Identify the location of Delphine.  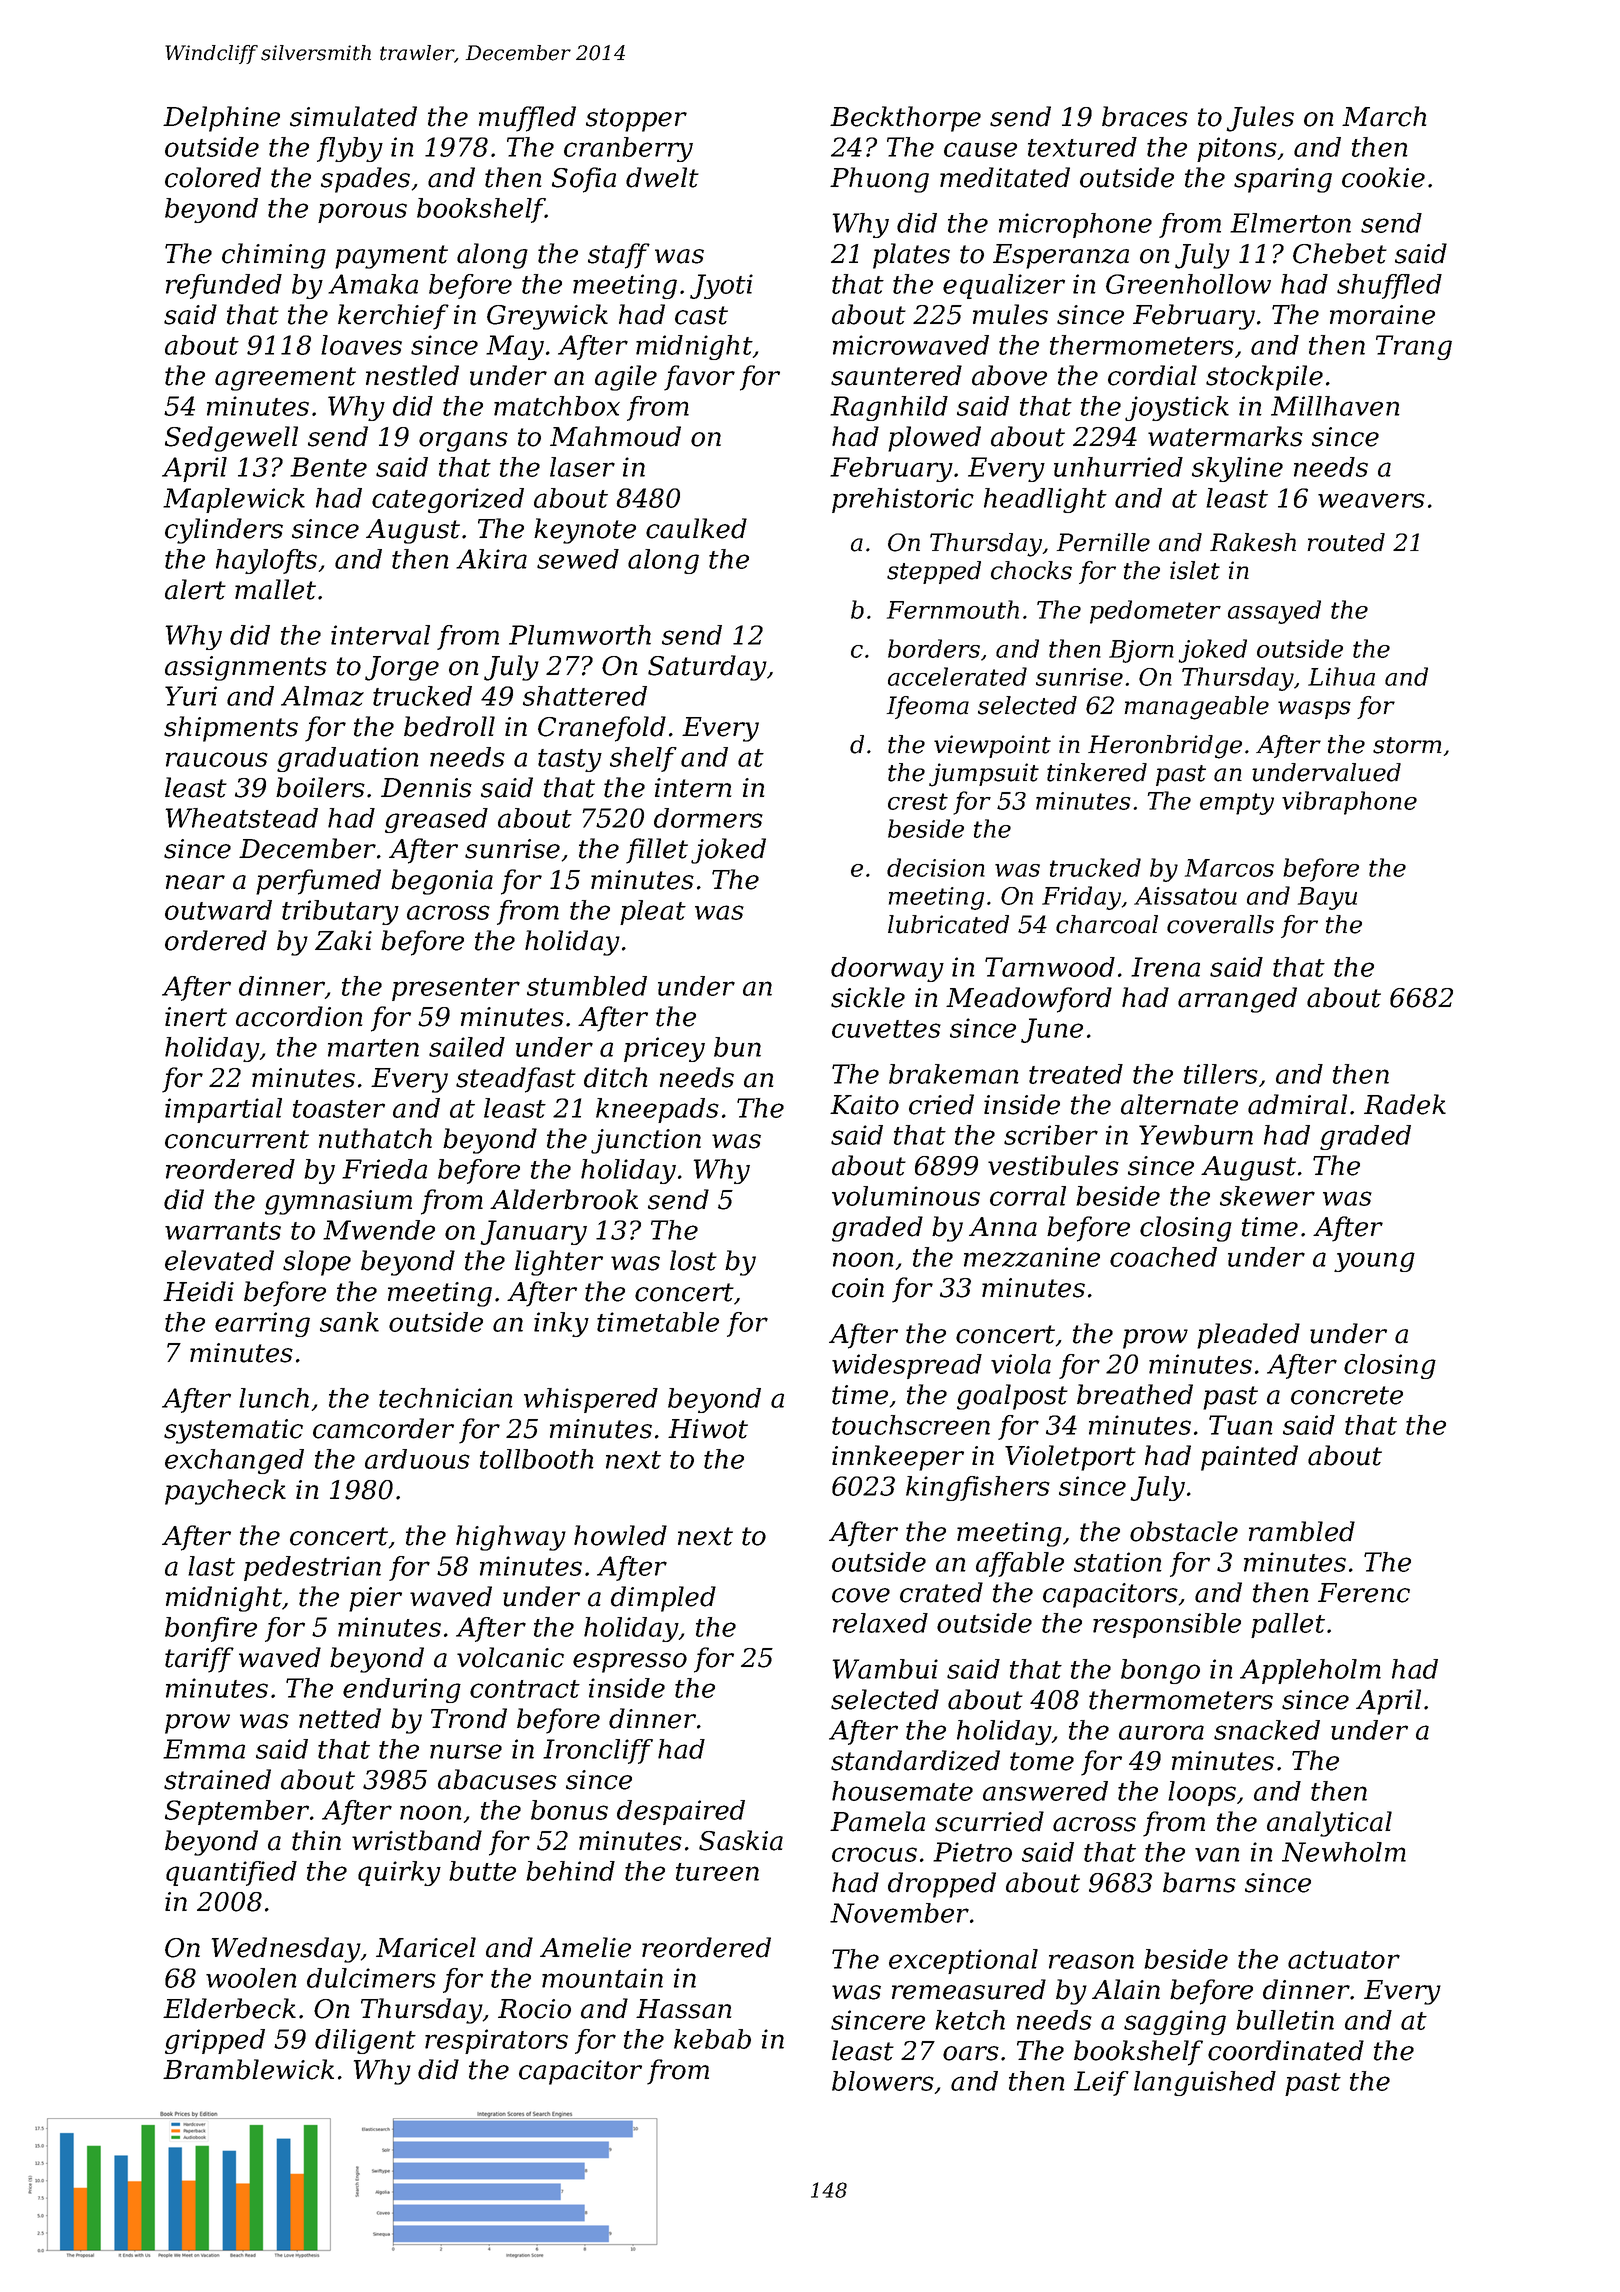
(221, 119).
